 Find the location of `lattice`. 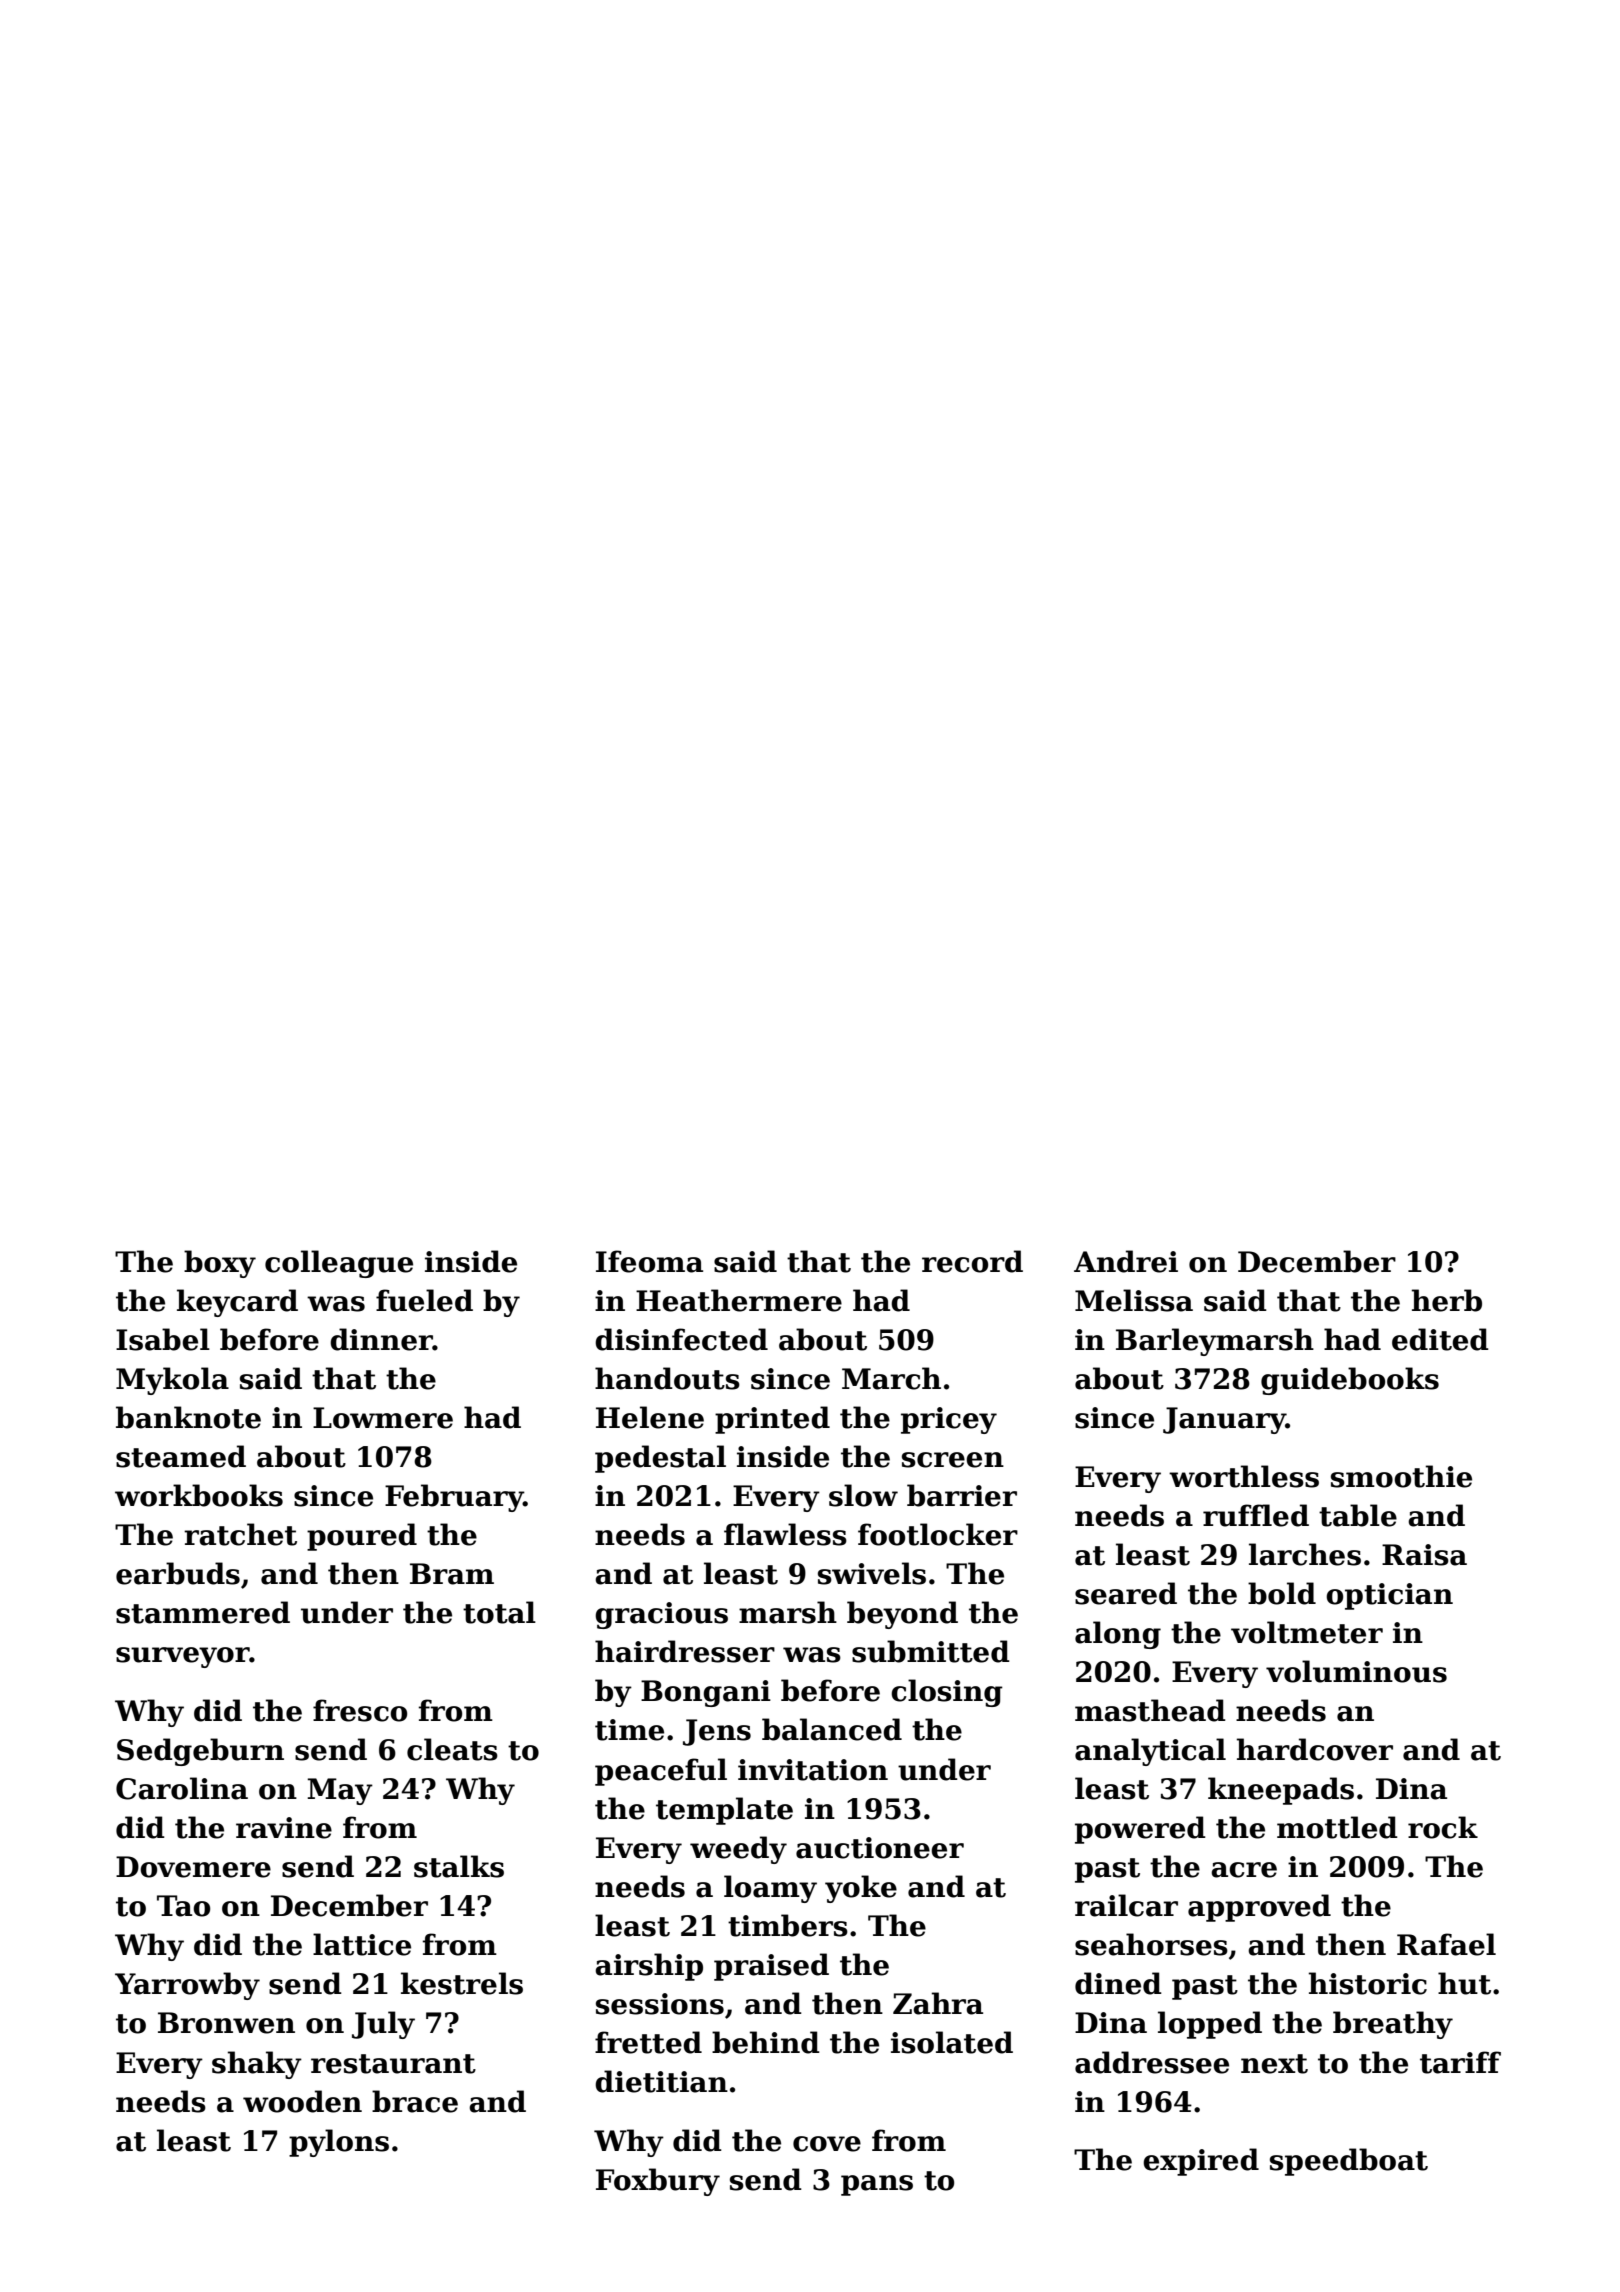

lattice is located at coordinates (362, 1944).
